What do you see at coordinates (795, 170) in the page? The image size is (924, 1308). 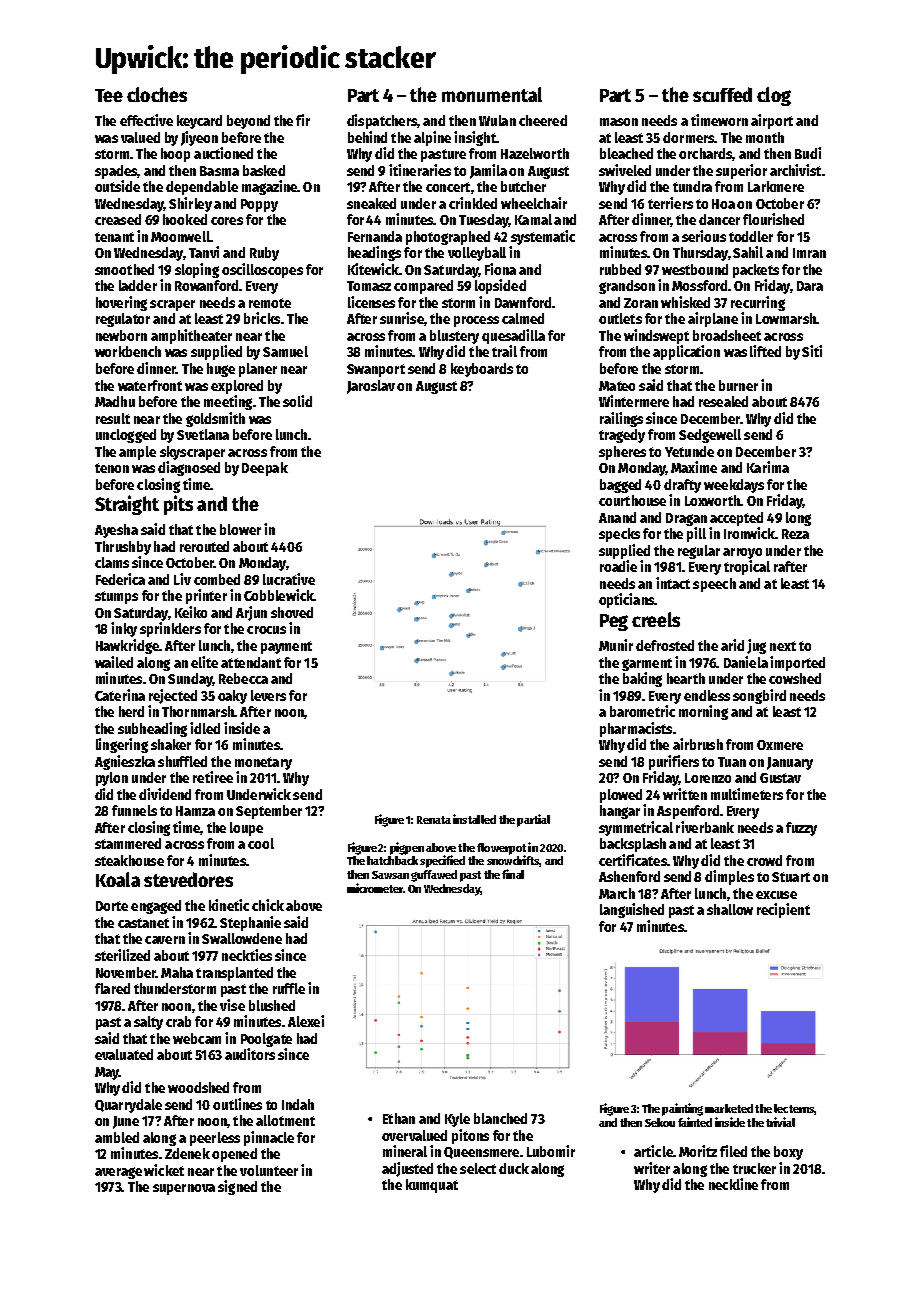 I see `archivist` at bounding box center [795, 170].
